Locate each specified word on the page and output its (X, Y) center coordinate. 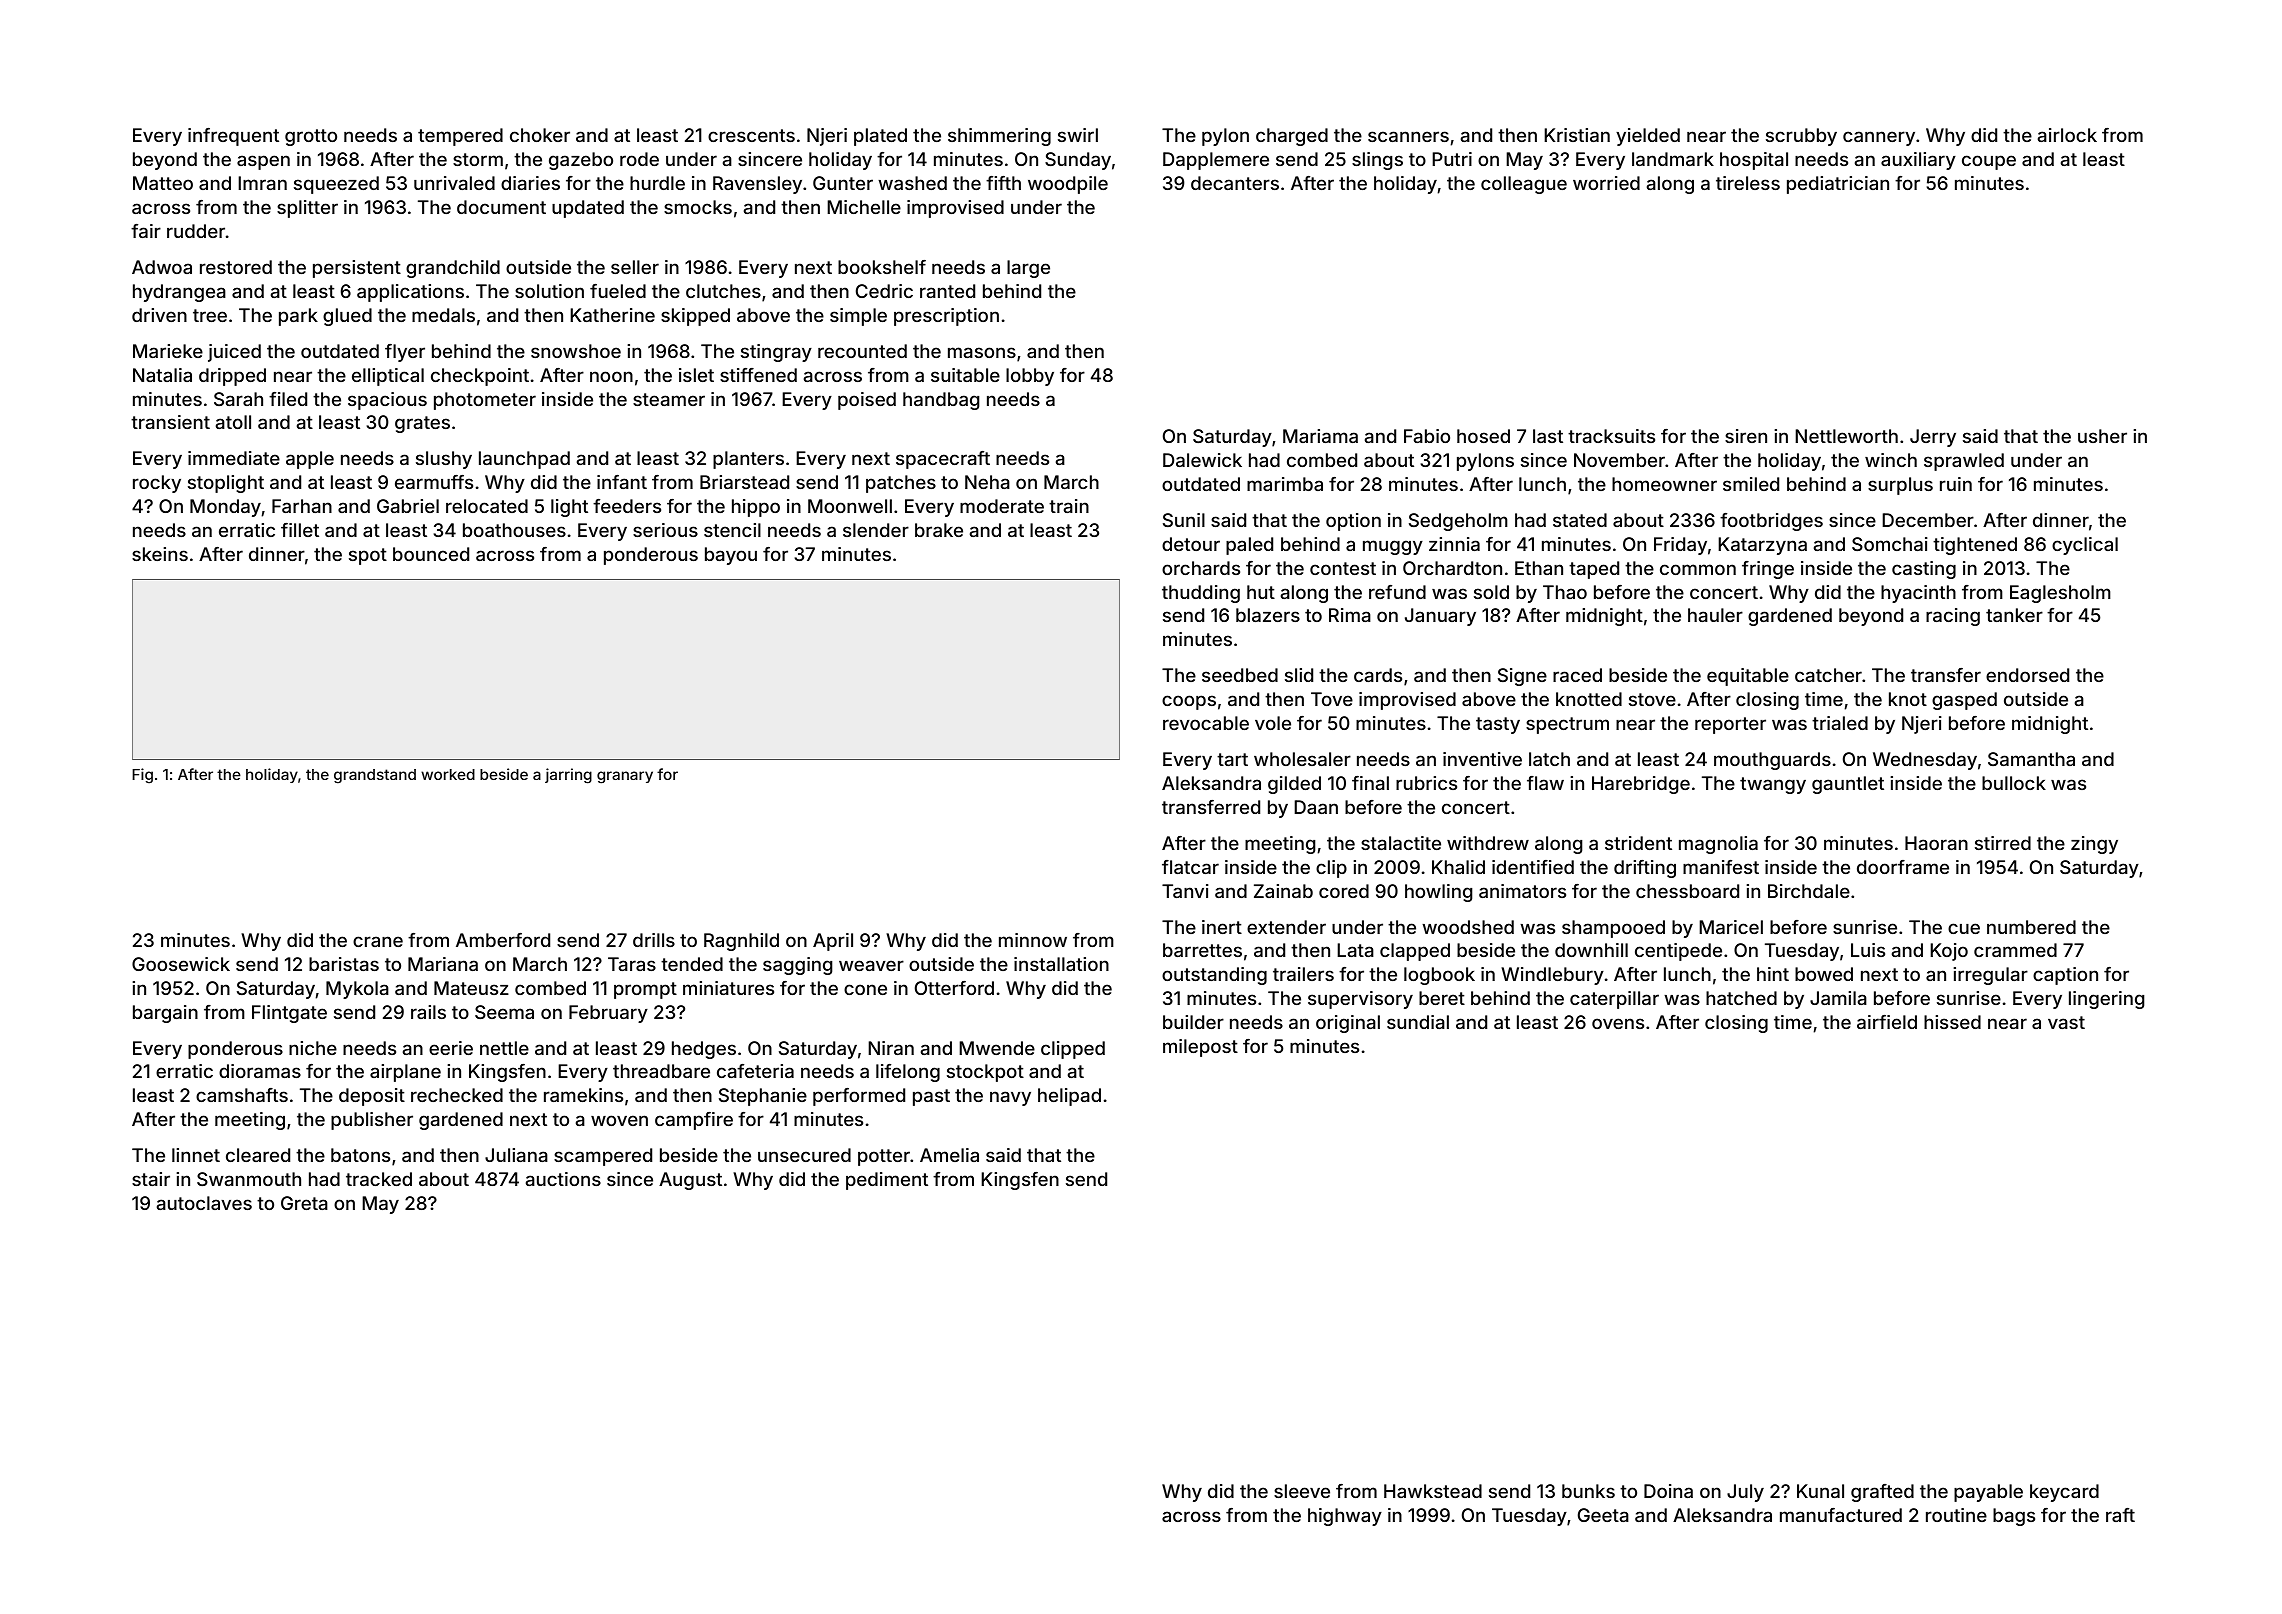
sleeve (1302, 1491)
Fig (142, 776)
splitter (307, 209)
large (1028, 269)
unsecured (804, 1155)
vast (2066, 1022)
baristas (344, 964)
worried (1606, 183)
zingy (2094, 845)
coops (1189, 702)
